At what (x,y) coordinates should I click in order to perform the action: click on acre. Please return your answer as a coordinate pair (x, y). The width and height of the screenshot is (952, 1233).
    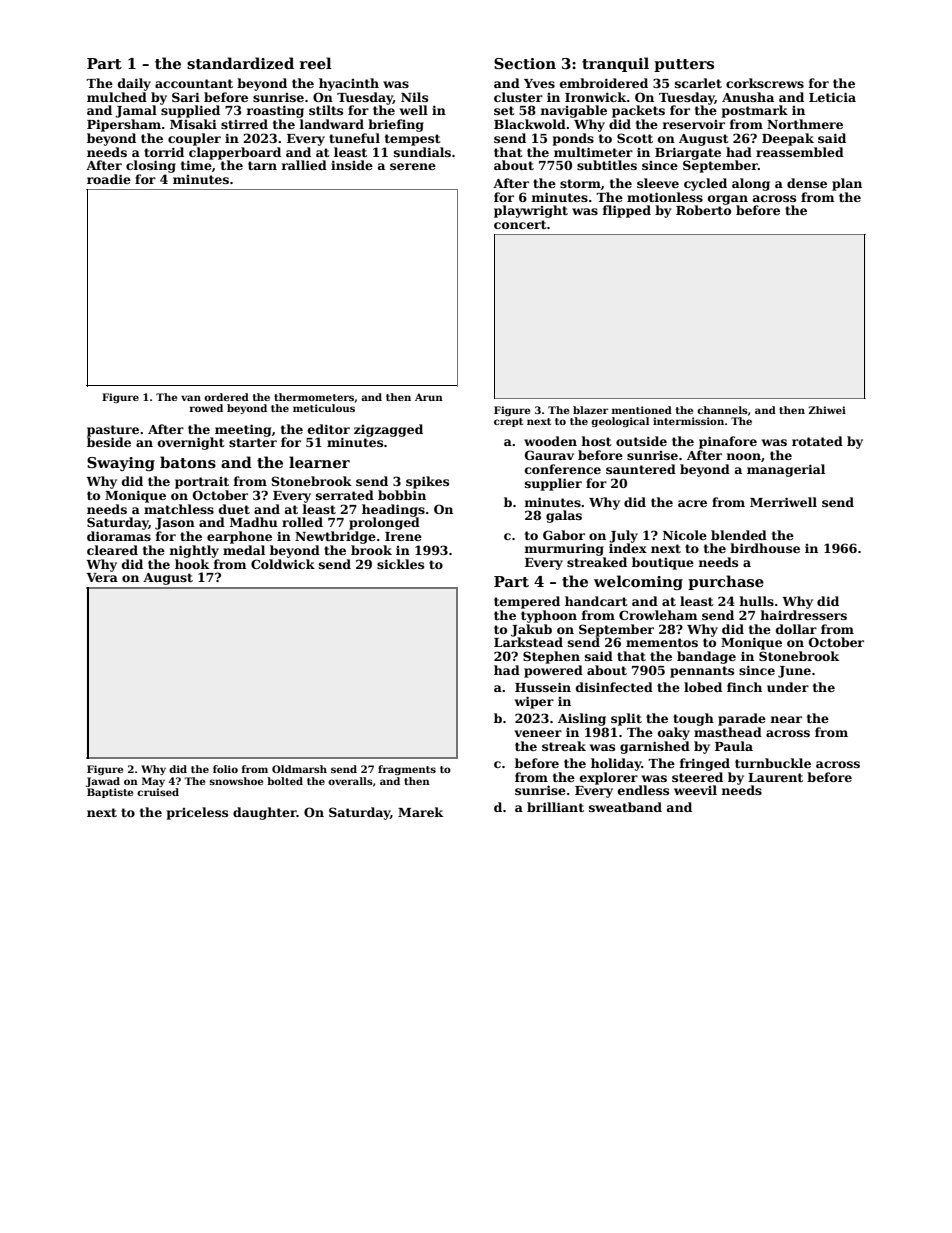
    Looking at the image, I should click on (692, 503).
